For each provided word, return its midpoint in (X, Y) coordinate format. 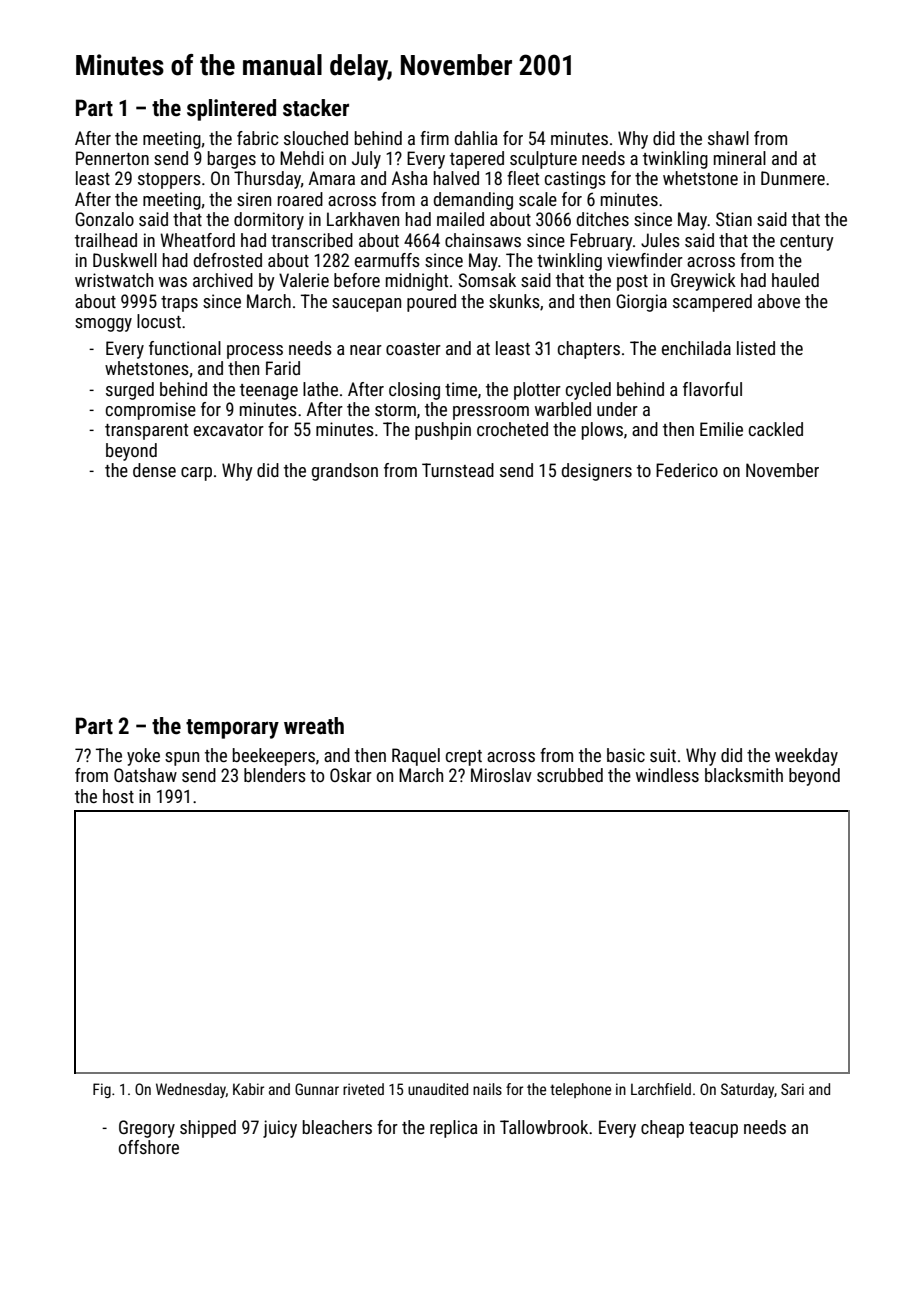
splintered (231, 110)
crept (464, 758)
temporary (232, 729)
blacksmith (744, 775)
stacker (316, 108)
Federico (687, 470)
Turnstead (458, 470)
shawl (728, 138)
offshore (149, 1147)
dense (154, 470)
